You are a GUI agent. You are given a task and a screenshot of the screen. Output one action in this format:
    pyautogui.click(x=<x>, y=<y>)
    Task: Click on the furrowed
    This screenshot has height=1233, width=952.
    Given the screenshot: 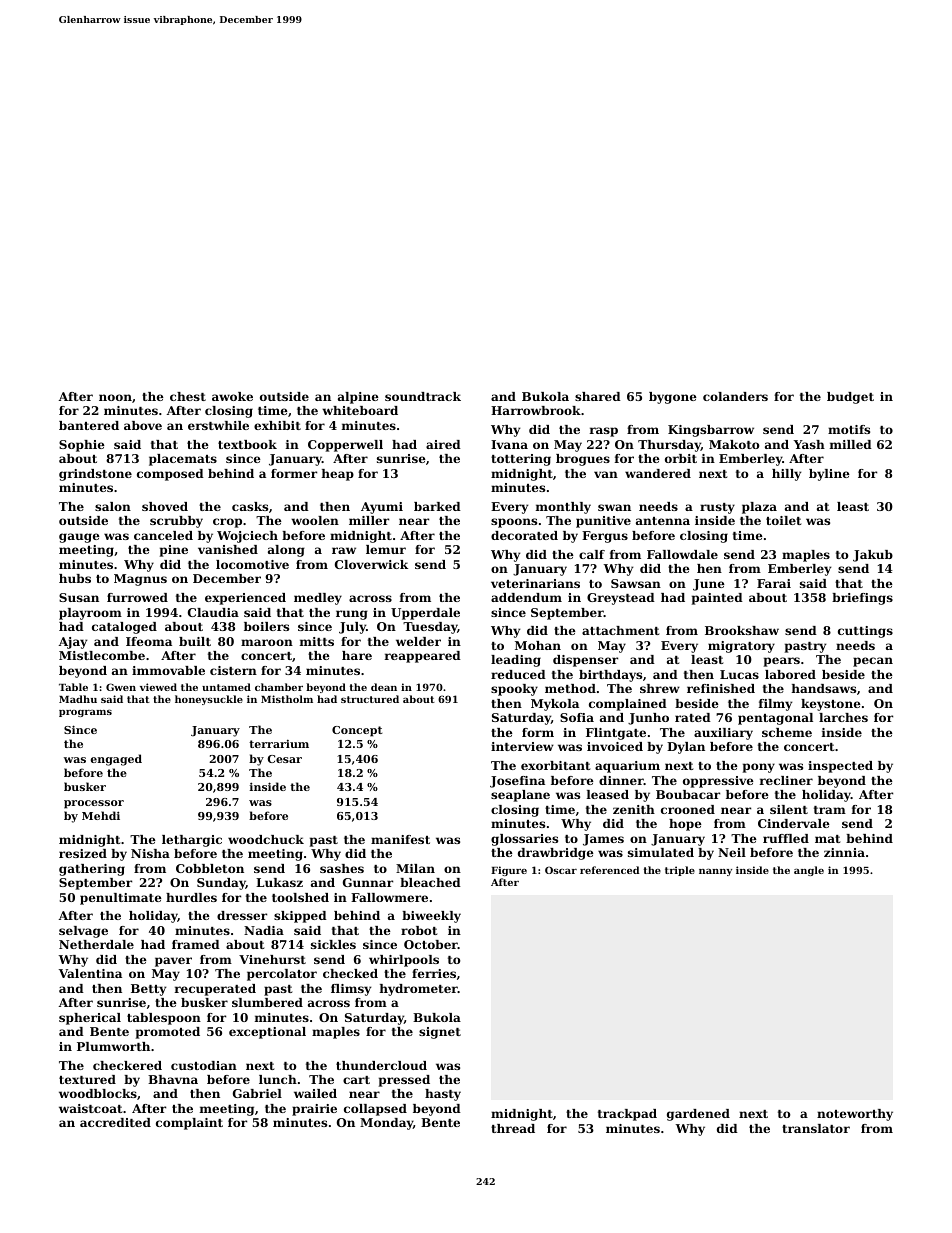 What is the action you would take?
    pyautogui.click(x=137, y=597)
